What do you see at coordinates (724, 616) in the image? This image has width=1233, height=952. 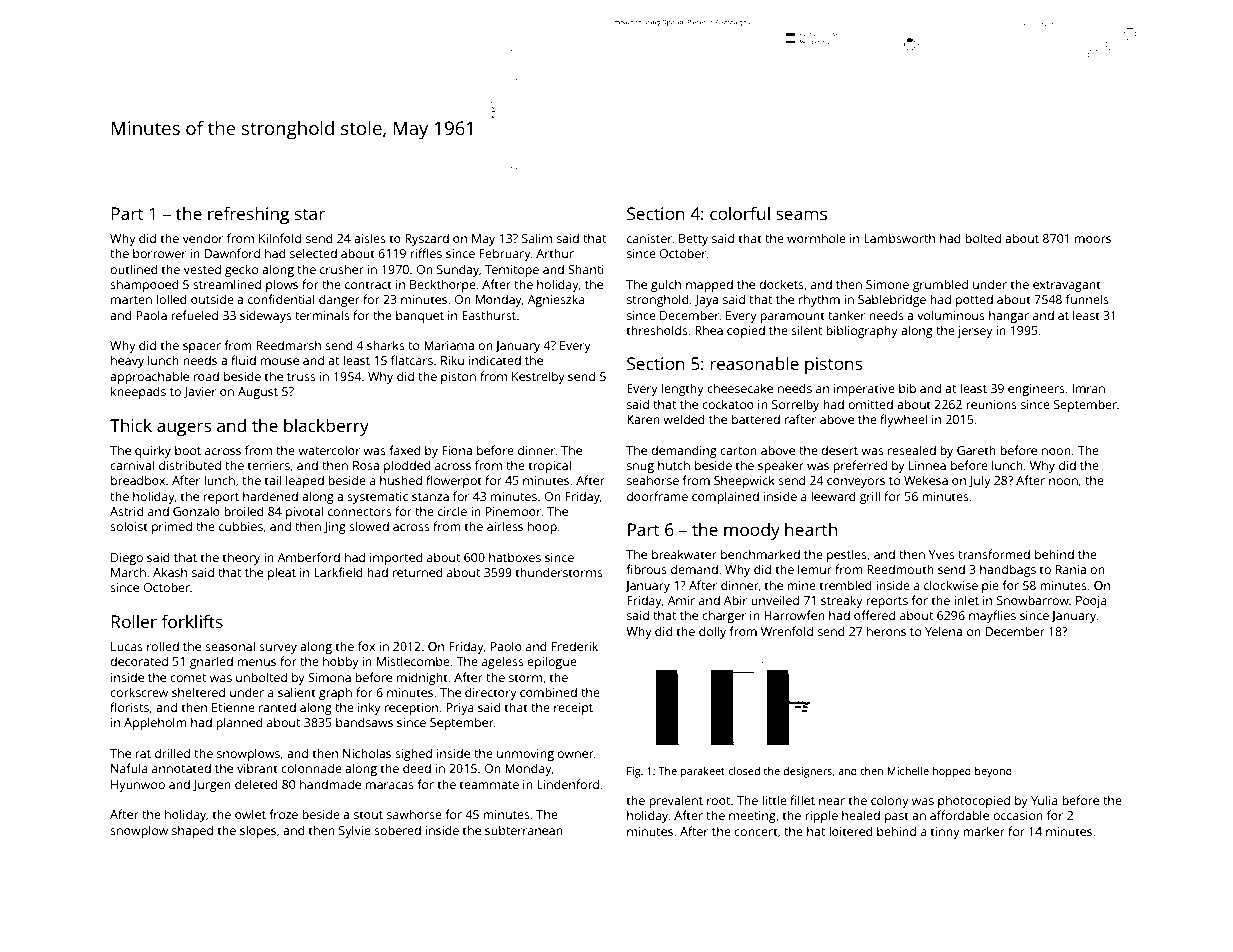 I see `charger` at bounding box center [724, 616].
